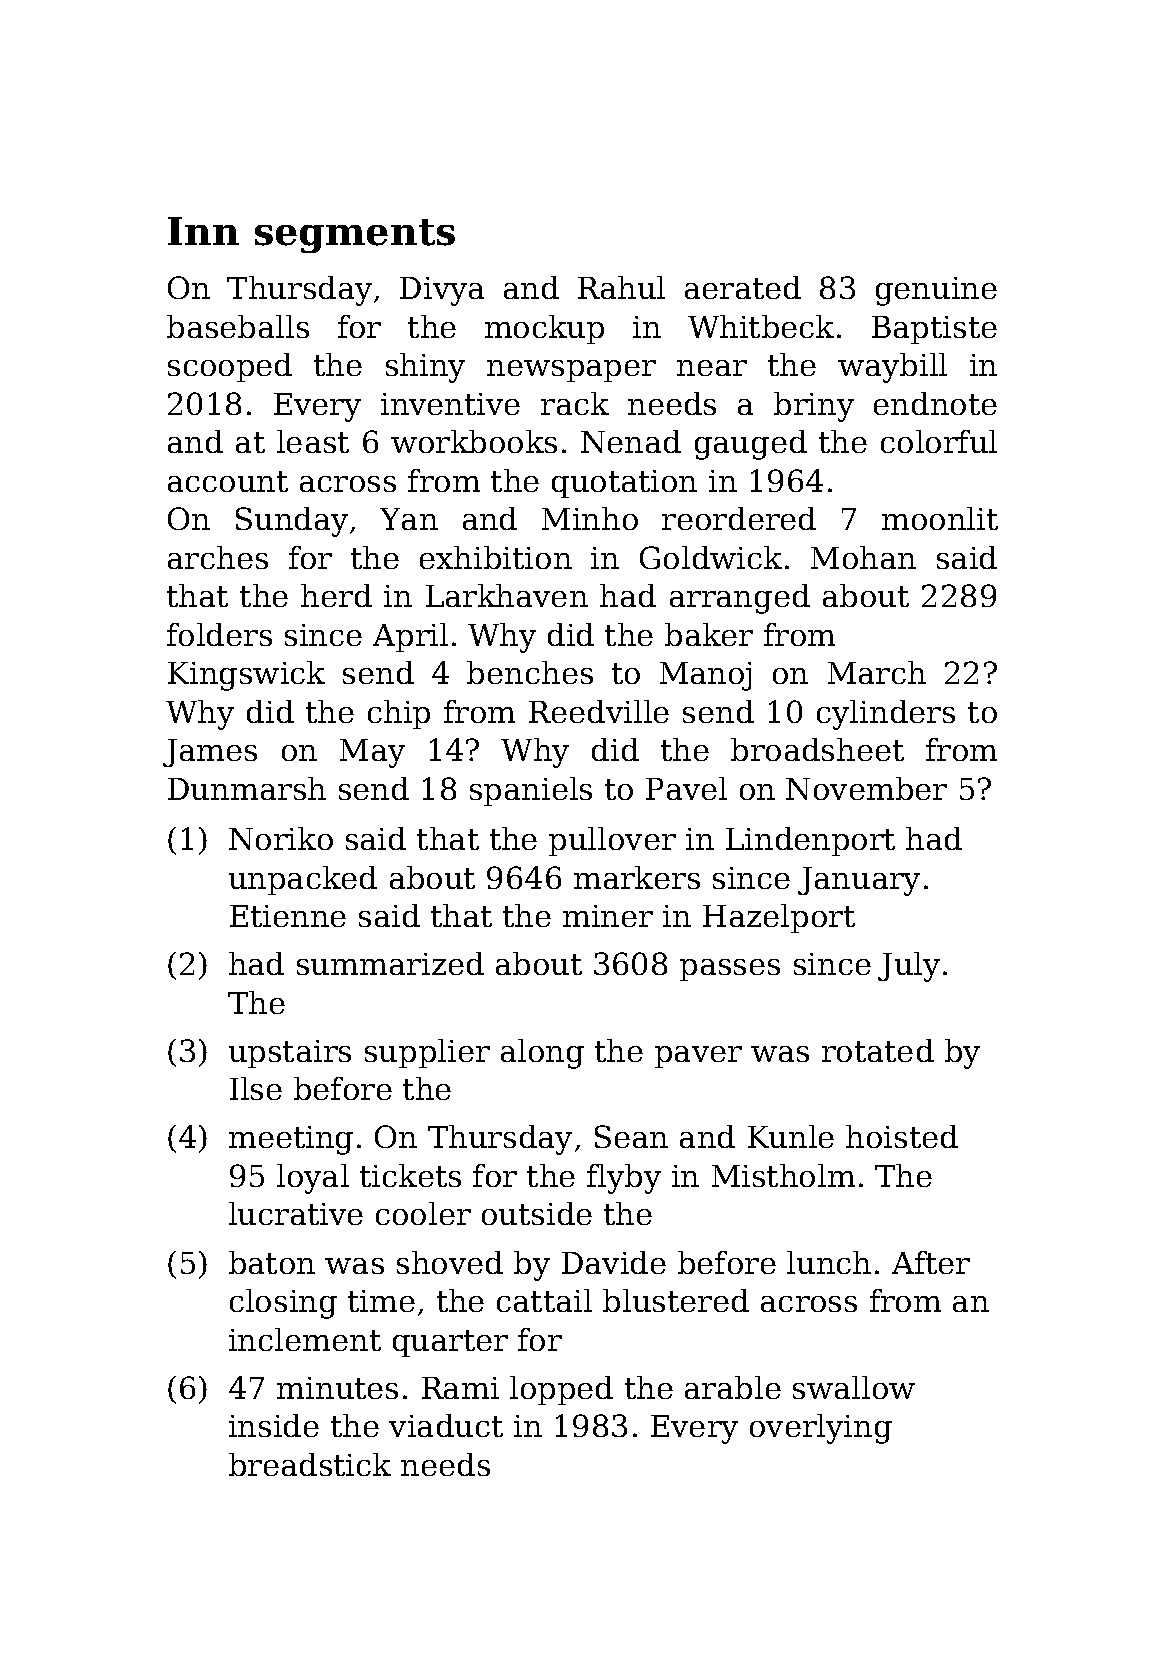 Image resolution: width=1165 pixels, height=1654 pixels. I want to click on viaduct, so click(446, 1425).
